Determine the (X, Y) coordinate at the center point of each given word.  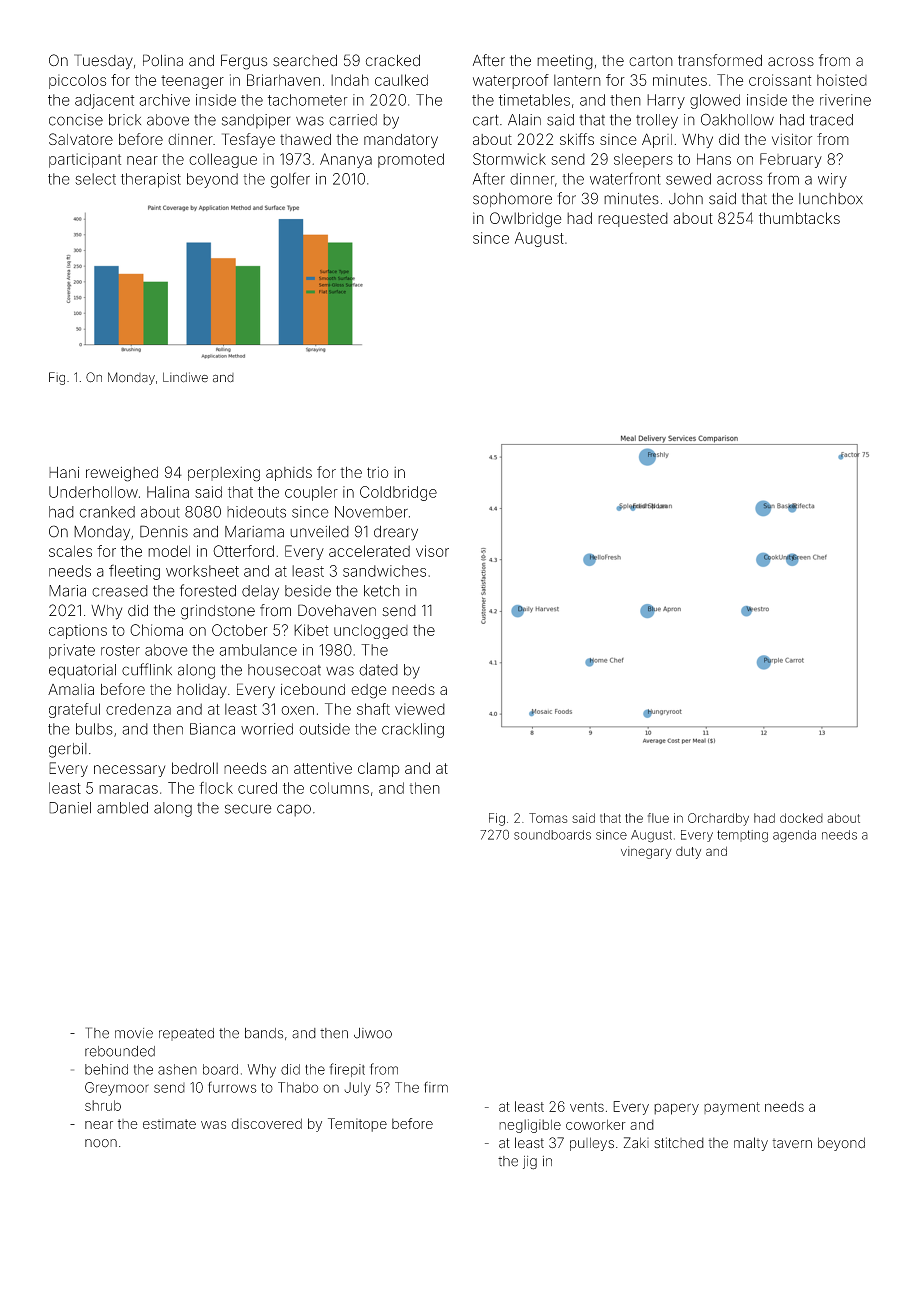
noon (101, 1143)
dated (378, 670)
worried (267, 729)
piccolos (77, 81)
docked (801, 818)
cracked (393, 61)
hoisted (842, 80)
